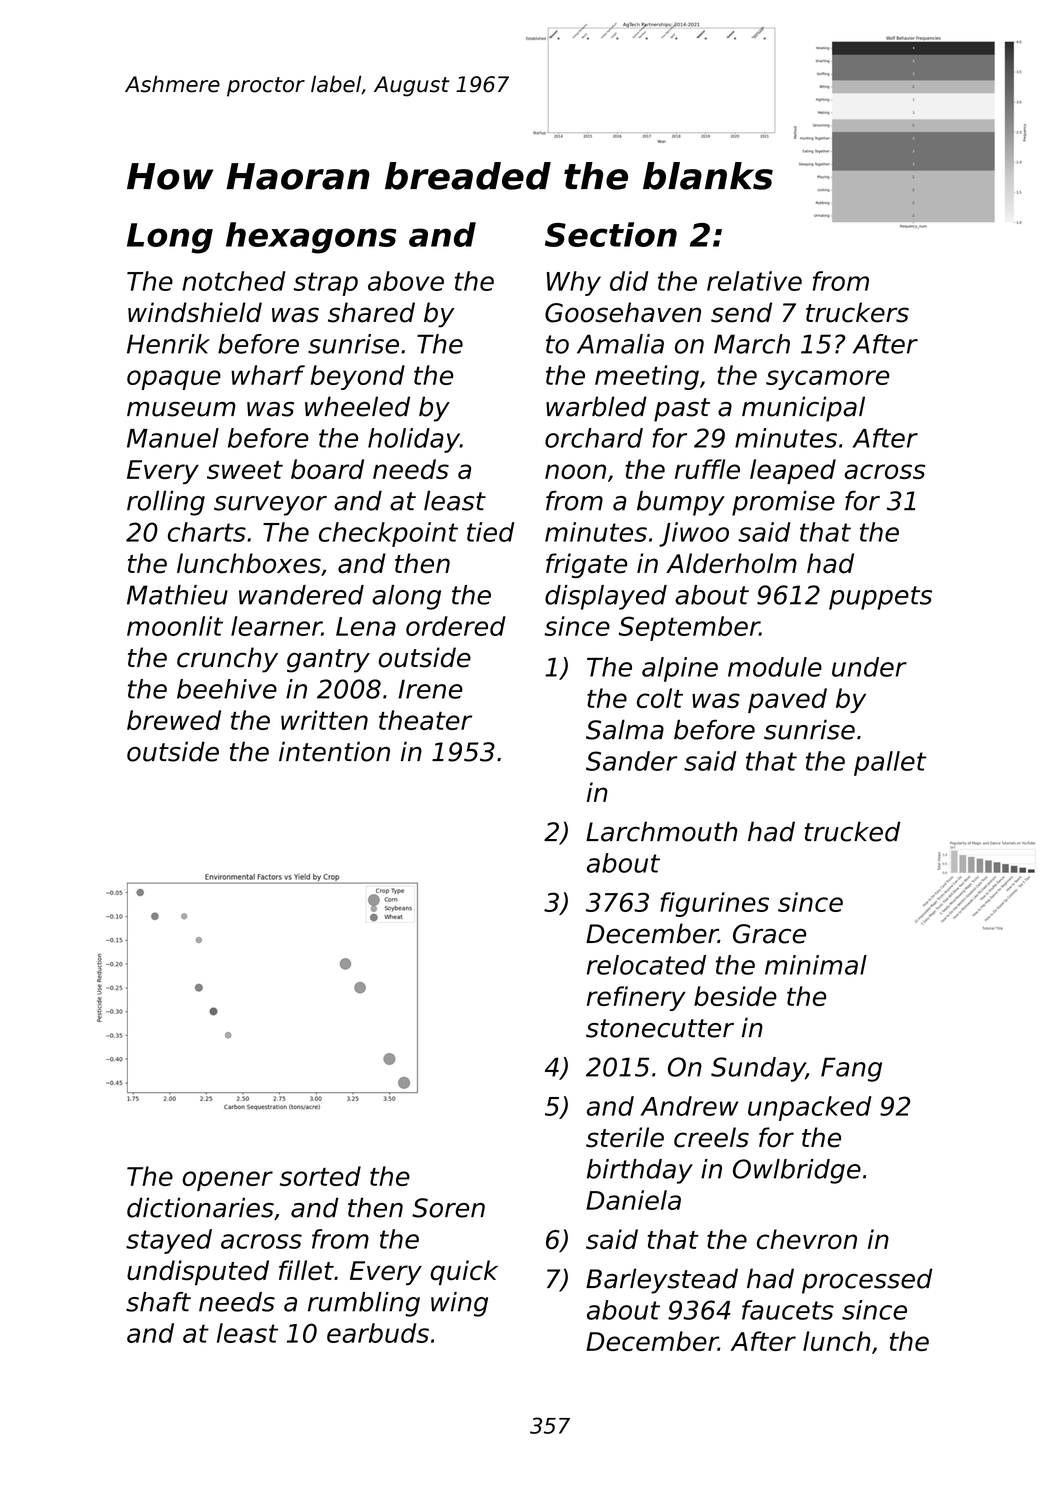 The width and height of the document is (1060, 1506). Describe the element at coordinates (311, 238) in the document. I see `hexagons` at that location.
